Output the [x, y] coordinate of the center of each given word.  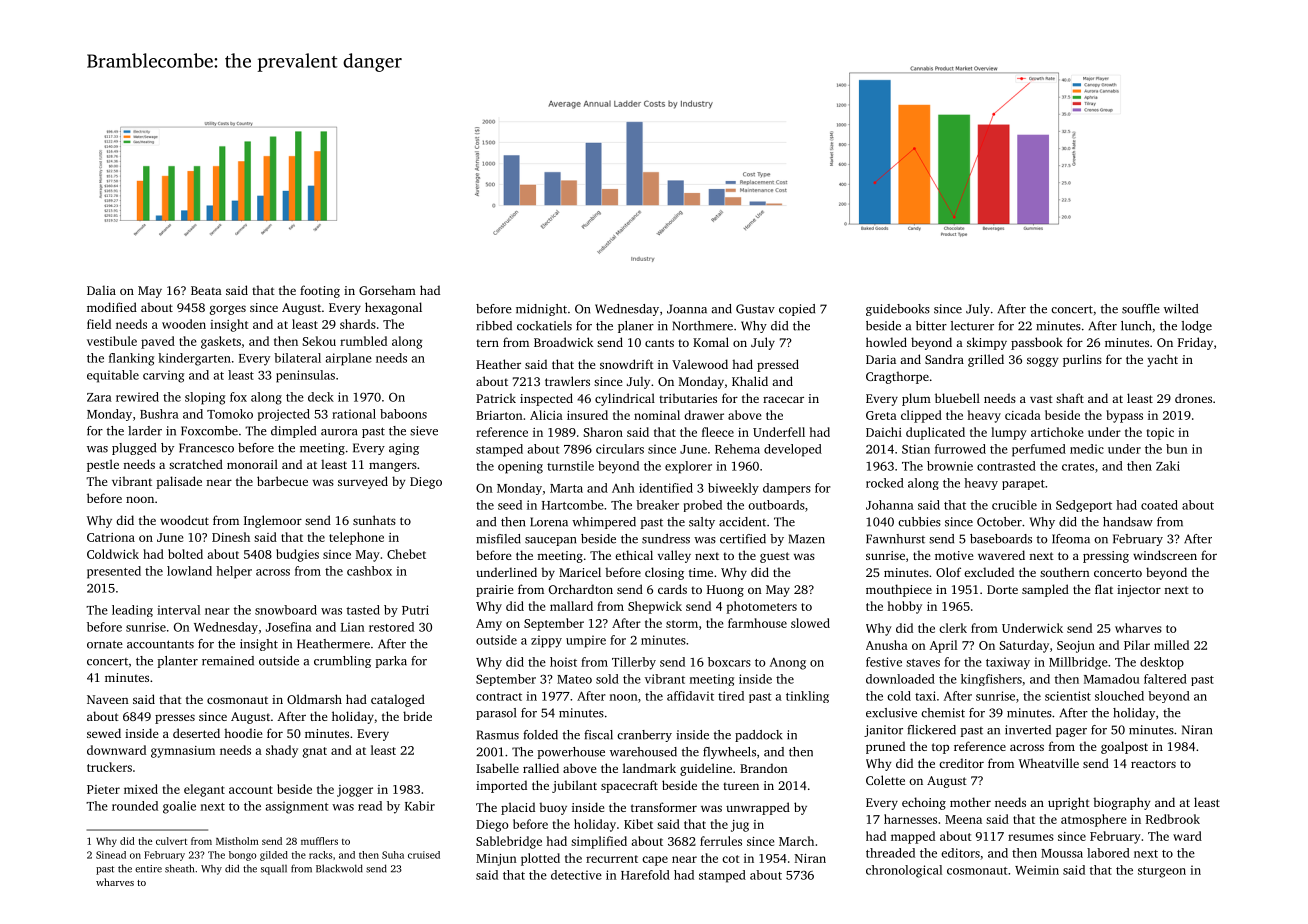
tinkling [807, 697]
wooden [184, 324]
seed [510, 505]
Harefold [645, 875]
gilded [274, 856]
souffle [1141, 309]
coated [1159, 505]
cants [659, 343]
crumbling [342, 662]
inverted [1028, 730]
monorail [252, 464]
